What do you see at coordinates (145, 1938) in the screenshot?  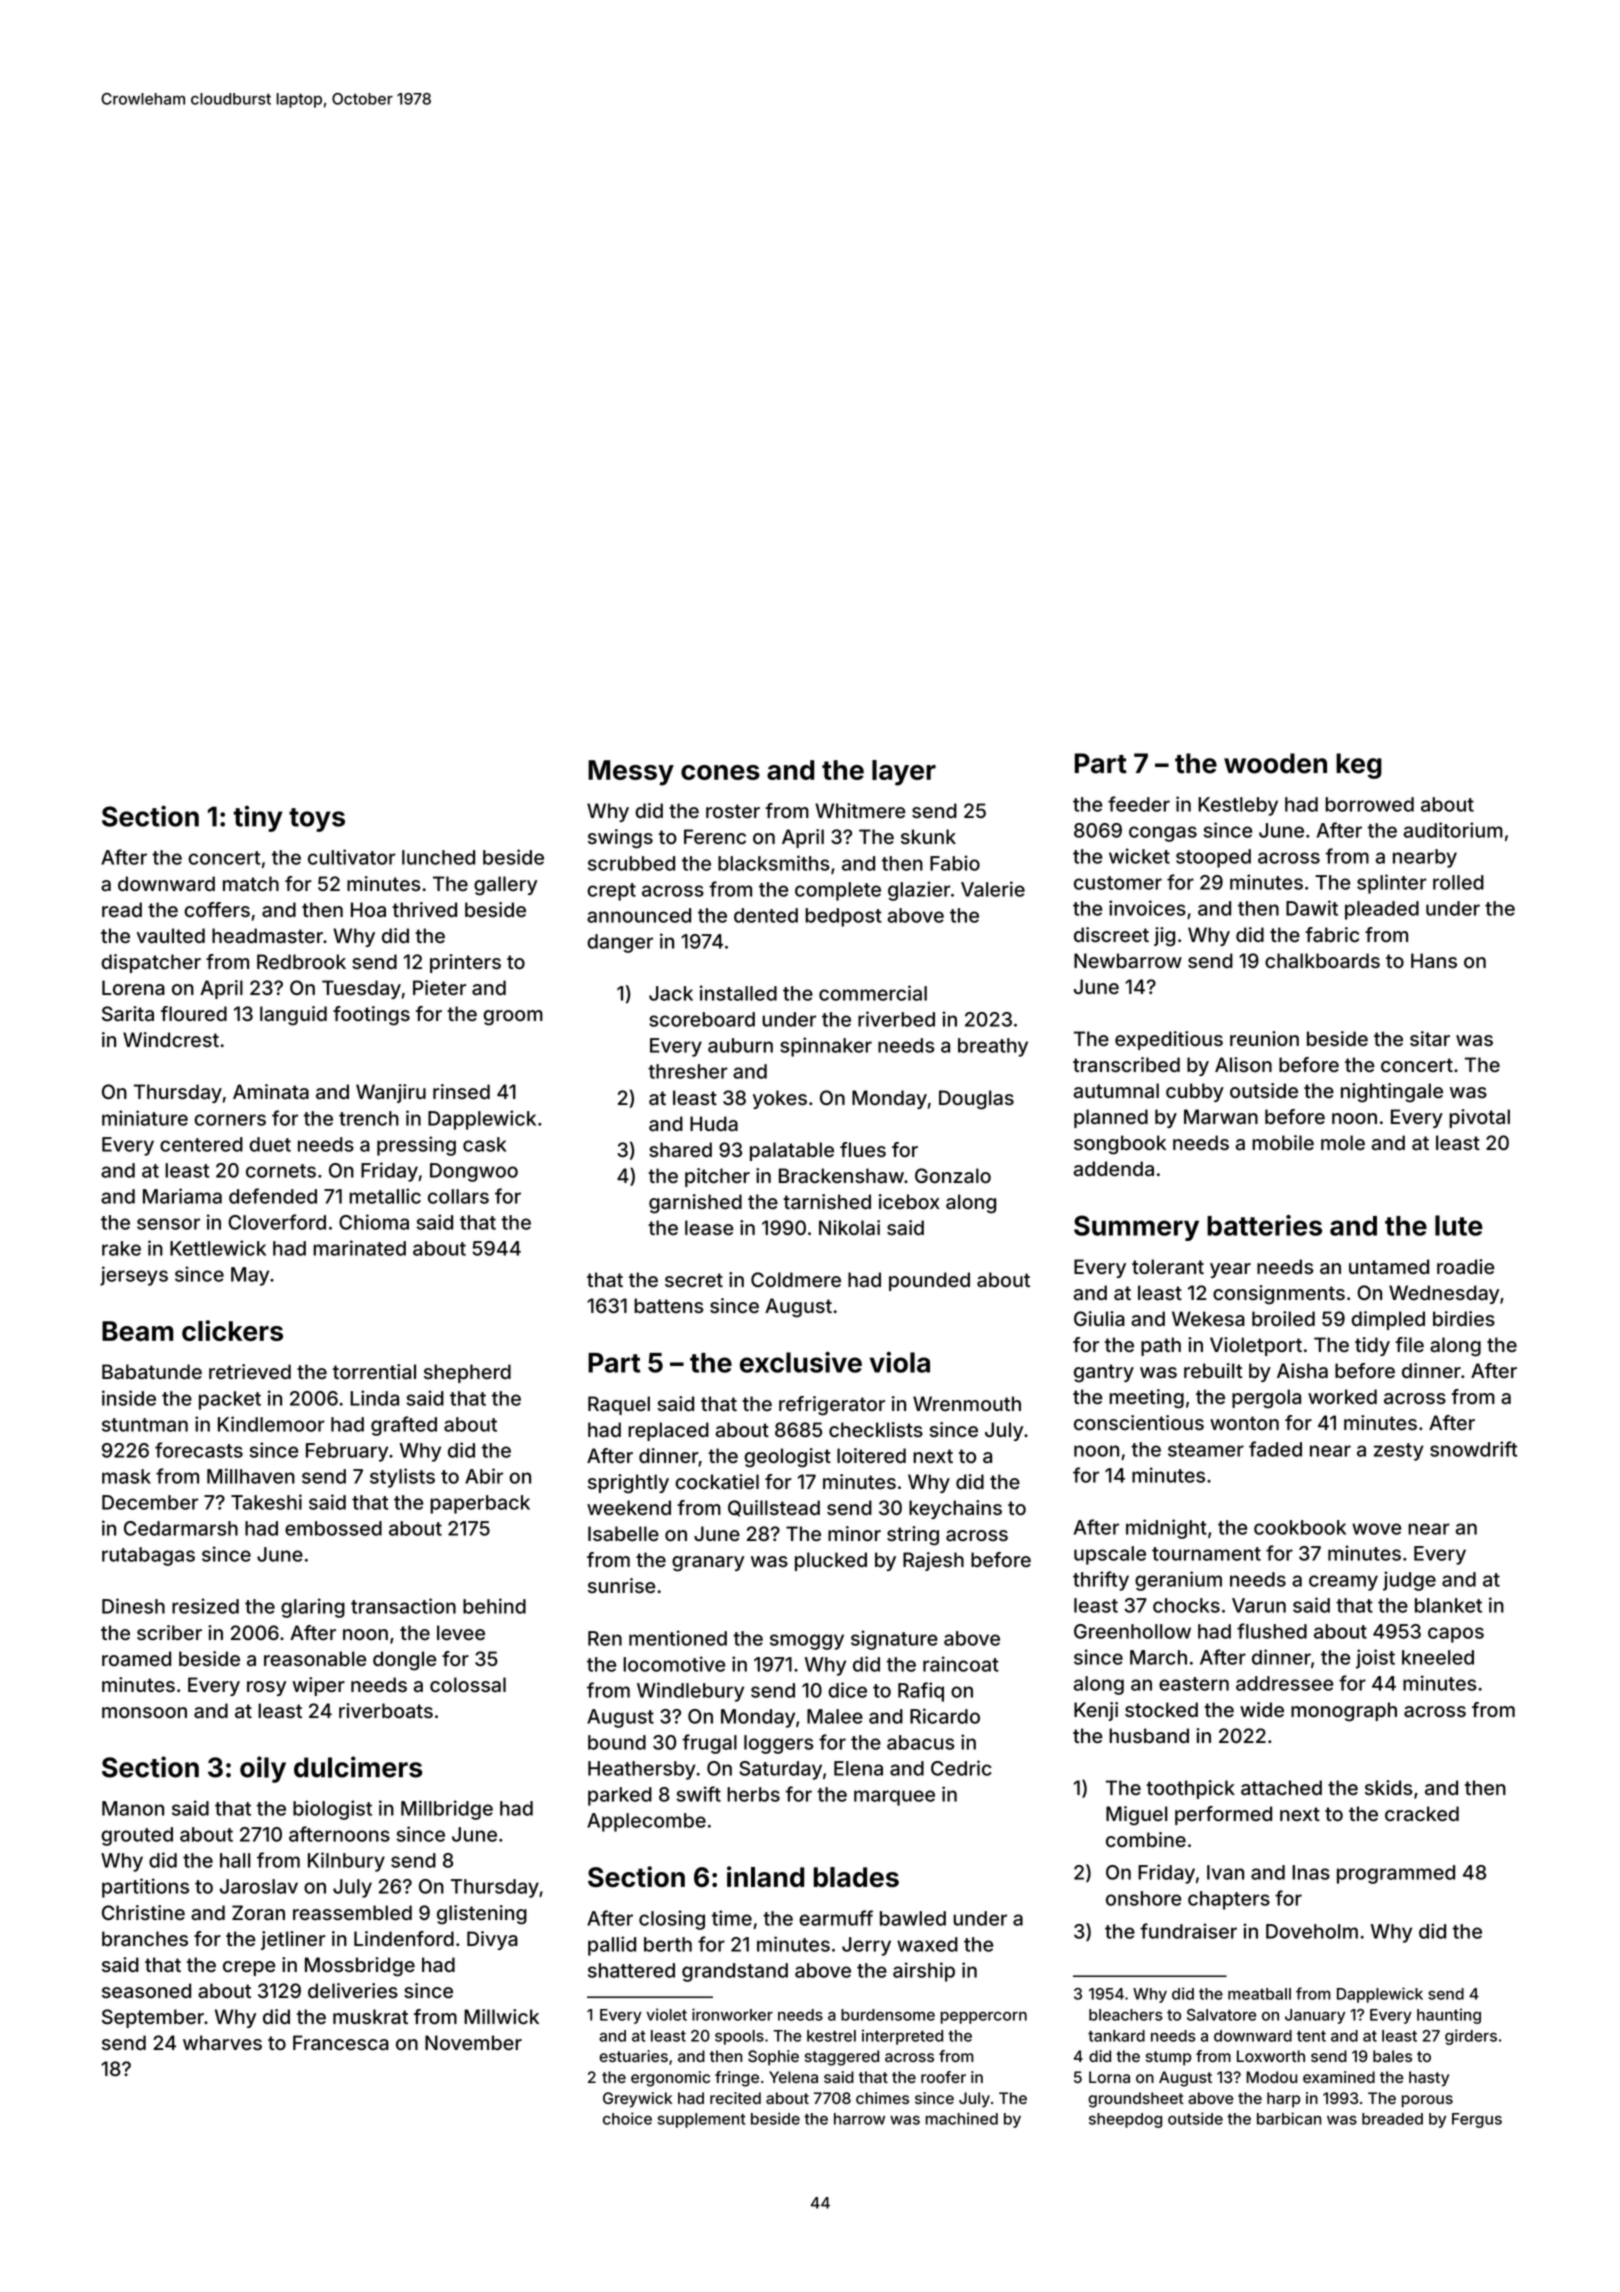 I see `branches` at bounding box center [145, 1938].
